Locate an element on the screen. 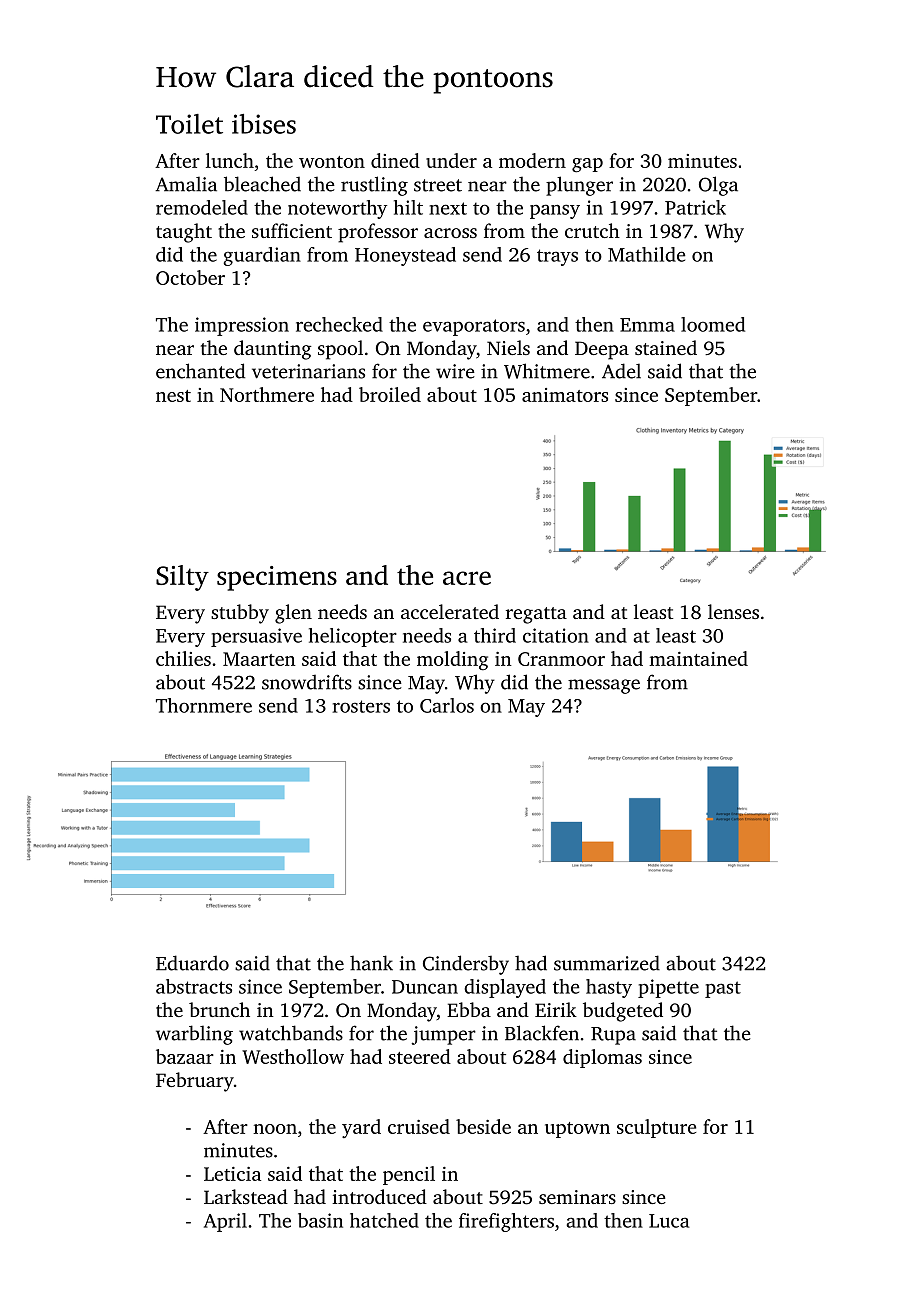 This screenshot has height=1311, width=924. pipette is located at coordinates (668, 988).
